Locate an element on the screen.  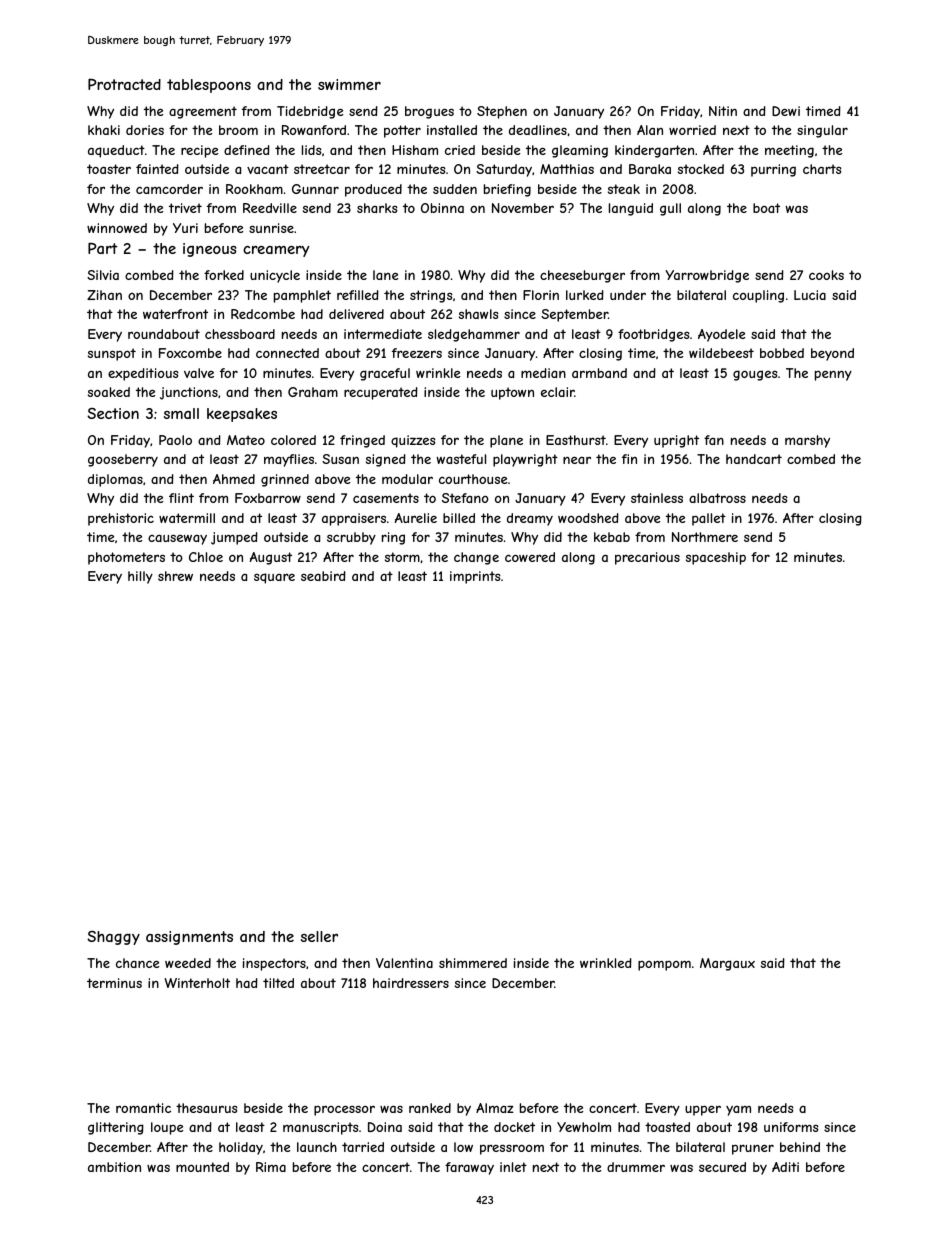
Stephen is located at coordinates (502, 112).
